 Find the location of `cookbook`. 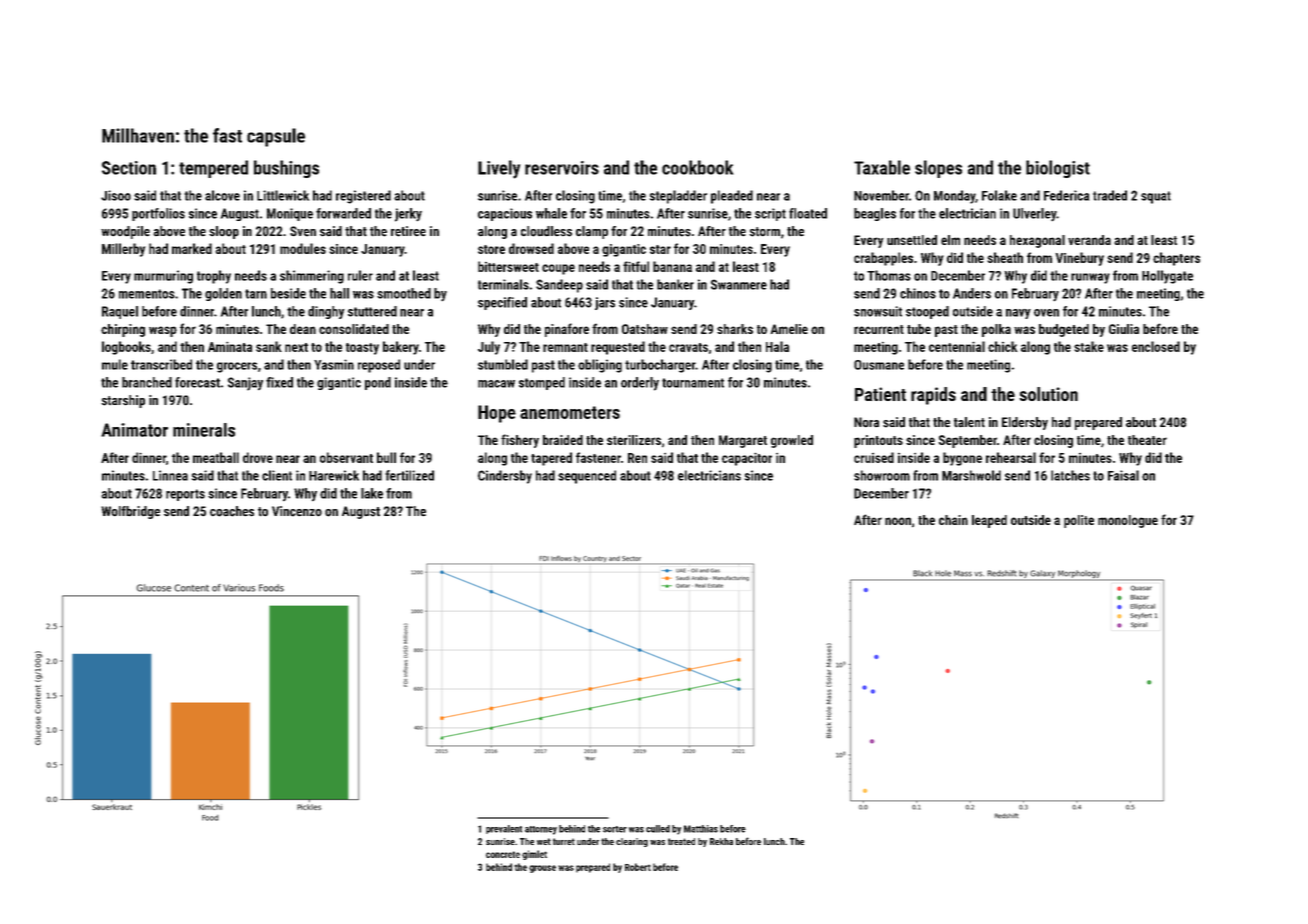

cookbook is located at coordinates (697, 167).
